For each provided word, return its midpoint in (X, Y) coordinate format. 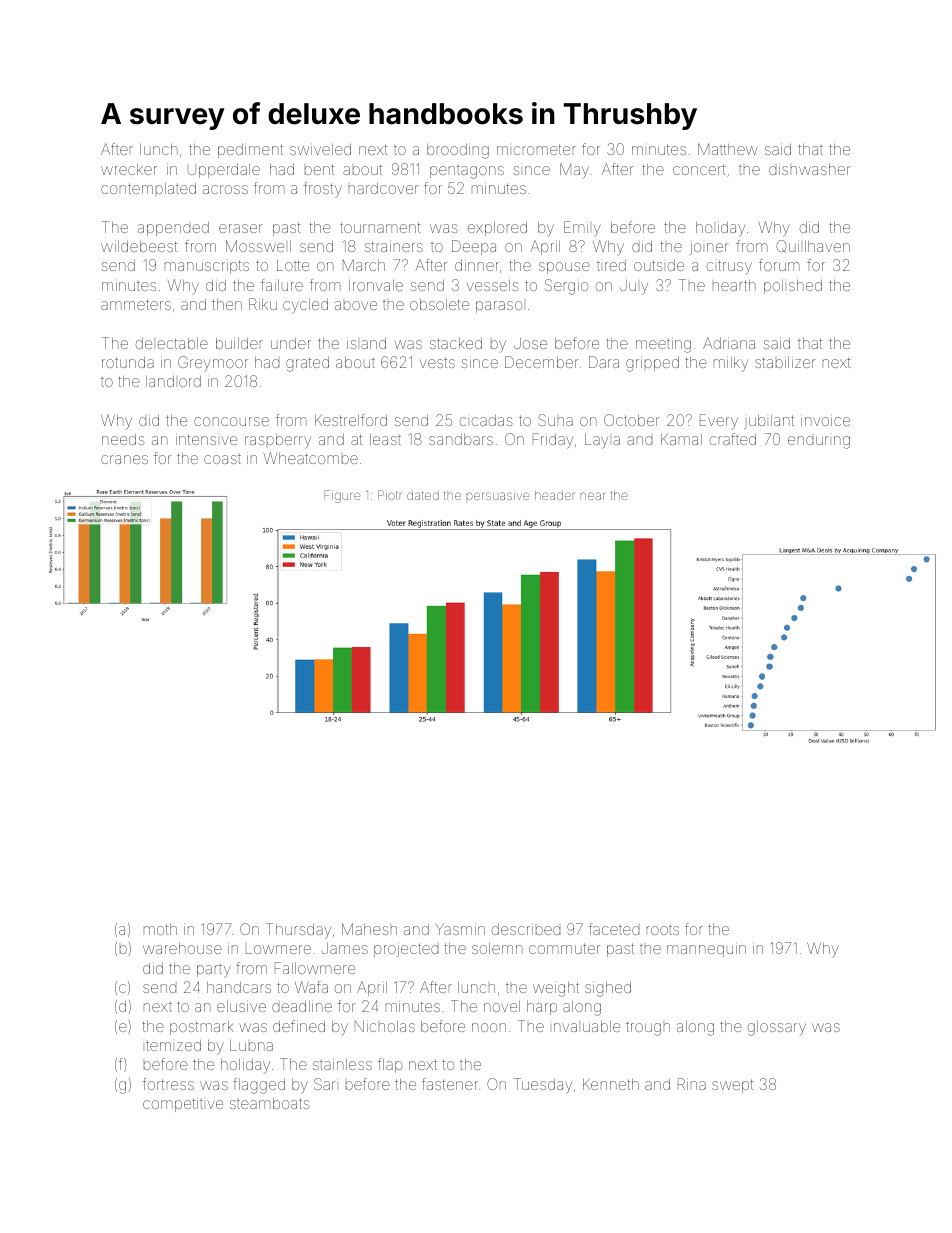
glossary (777, 1028)
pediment (250, 151)
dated (423, 495)
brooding (458, 151)
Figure (342, 496)
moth (160, 929)
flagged (259, 1086)
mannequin (706, 951)
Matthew (727, 149)
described (526, 929)
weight (556, 989)
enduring (819, 442)
